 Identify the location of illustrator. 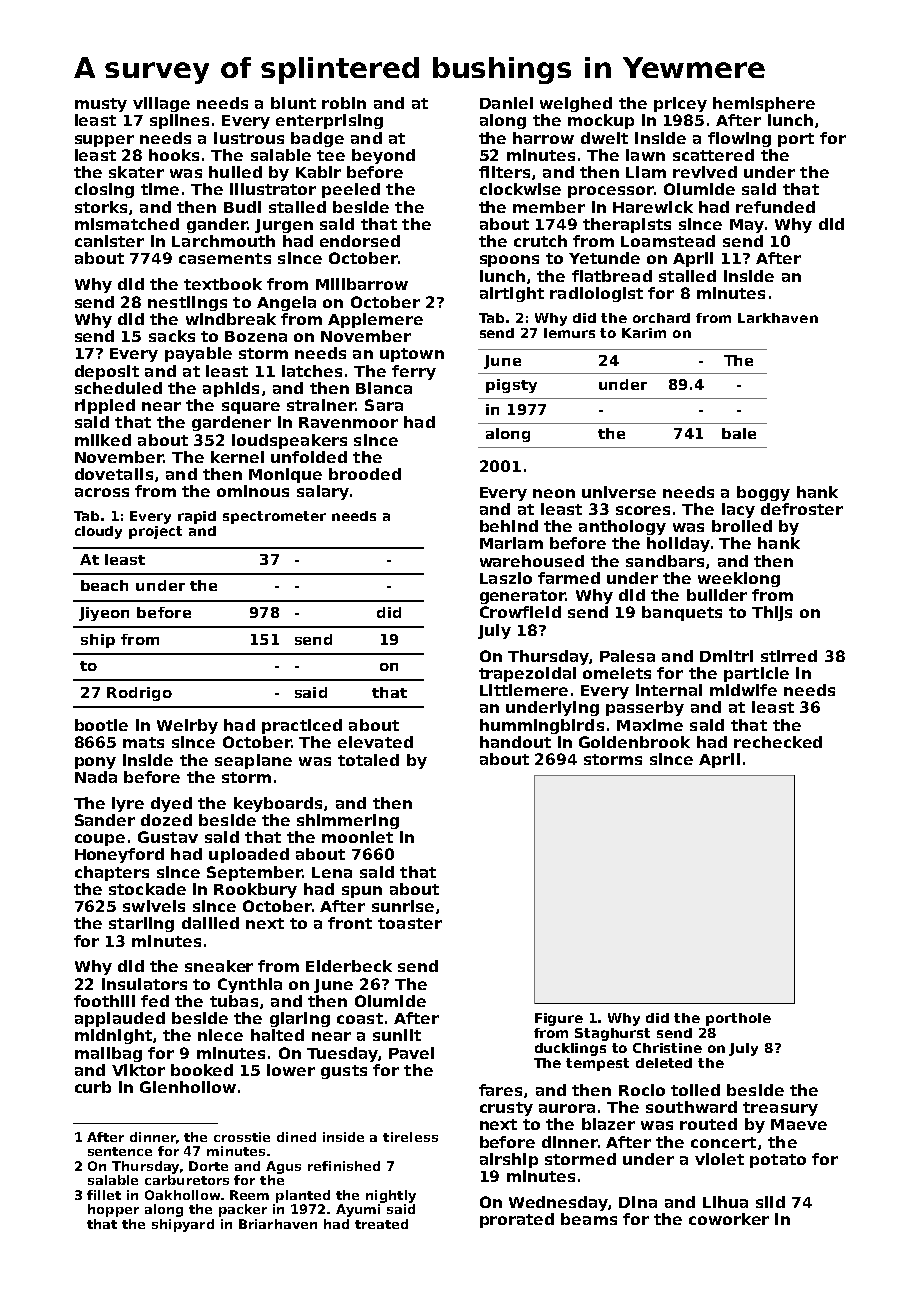
(273, 189).
